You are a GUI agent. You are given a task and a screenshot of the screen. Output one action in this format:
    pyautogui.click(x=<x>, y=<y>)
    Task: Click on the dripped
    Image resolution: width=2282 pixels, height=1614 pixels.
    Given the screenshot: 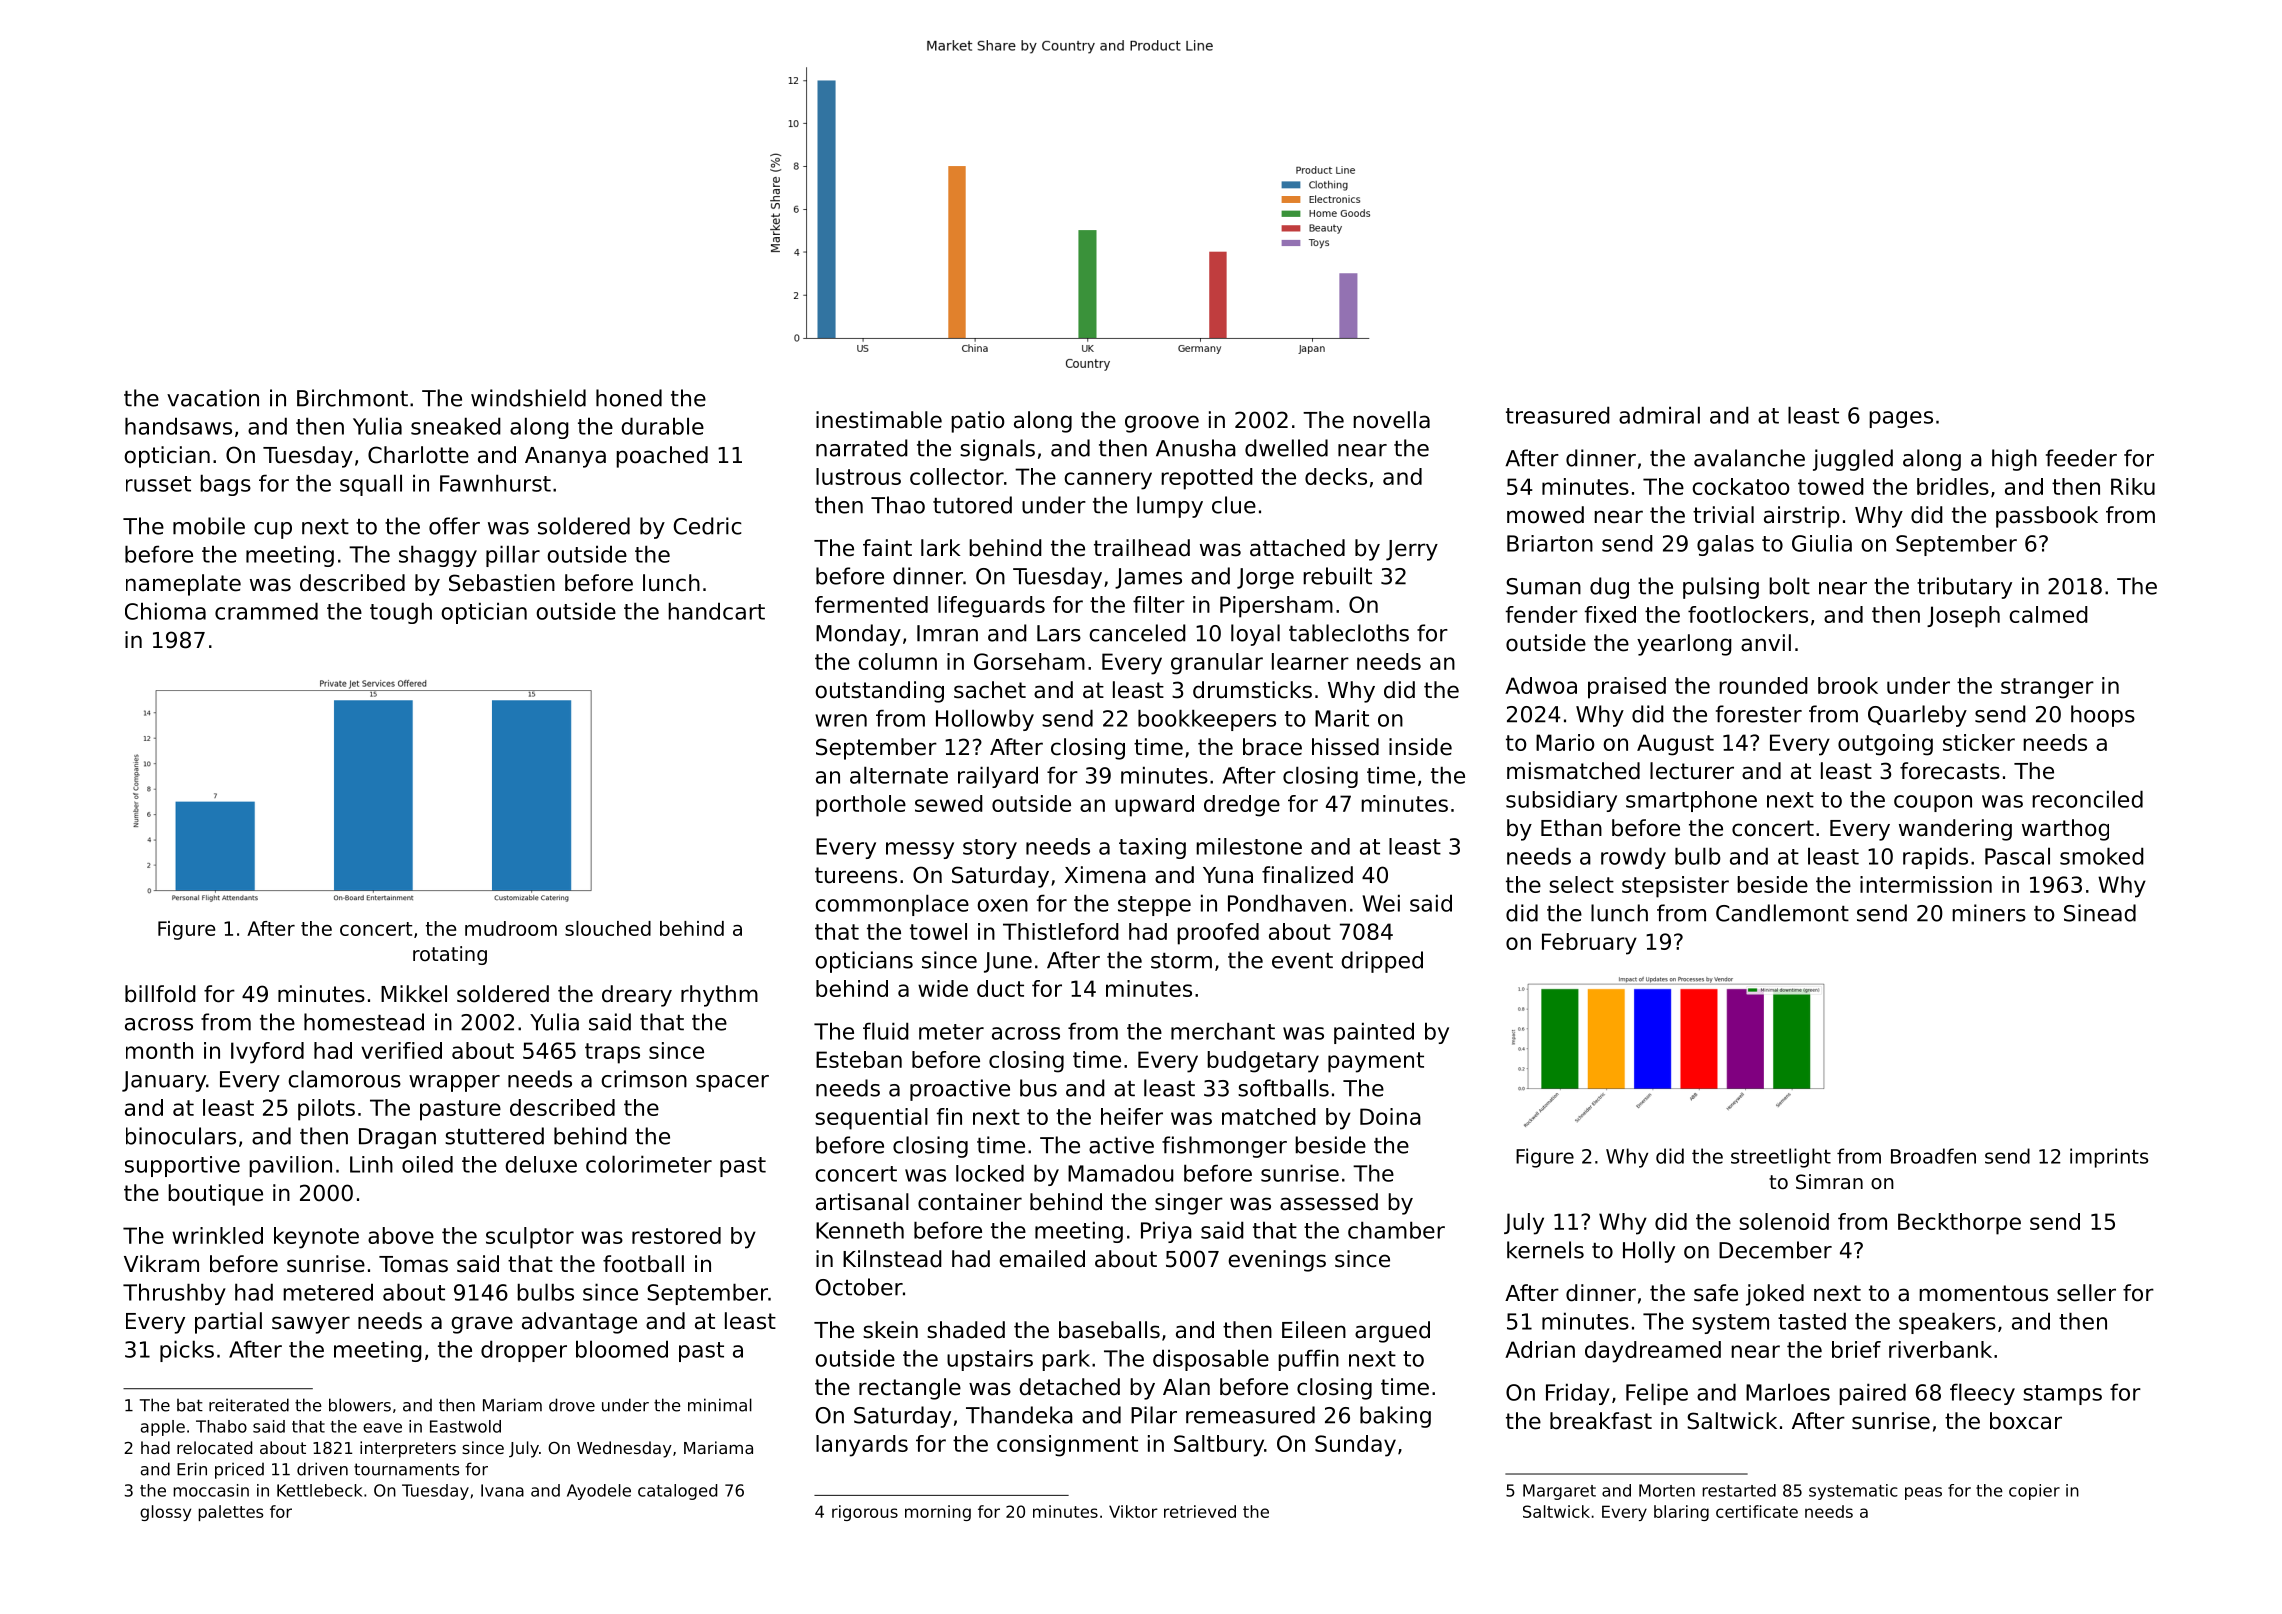 What is the action you would take?
    pyautogui.click(x=1382, y=962)
